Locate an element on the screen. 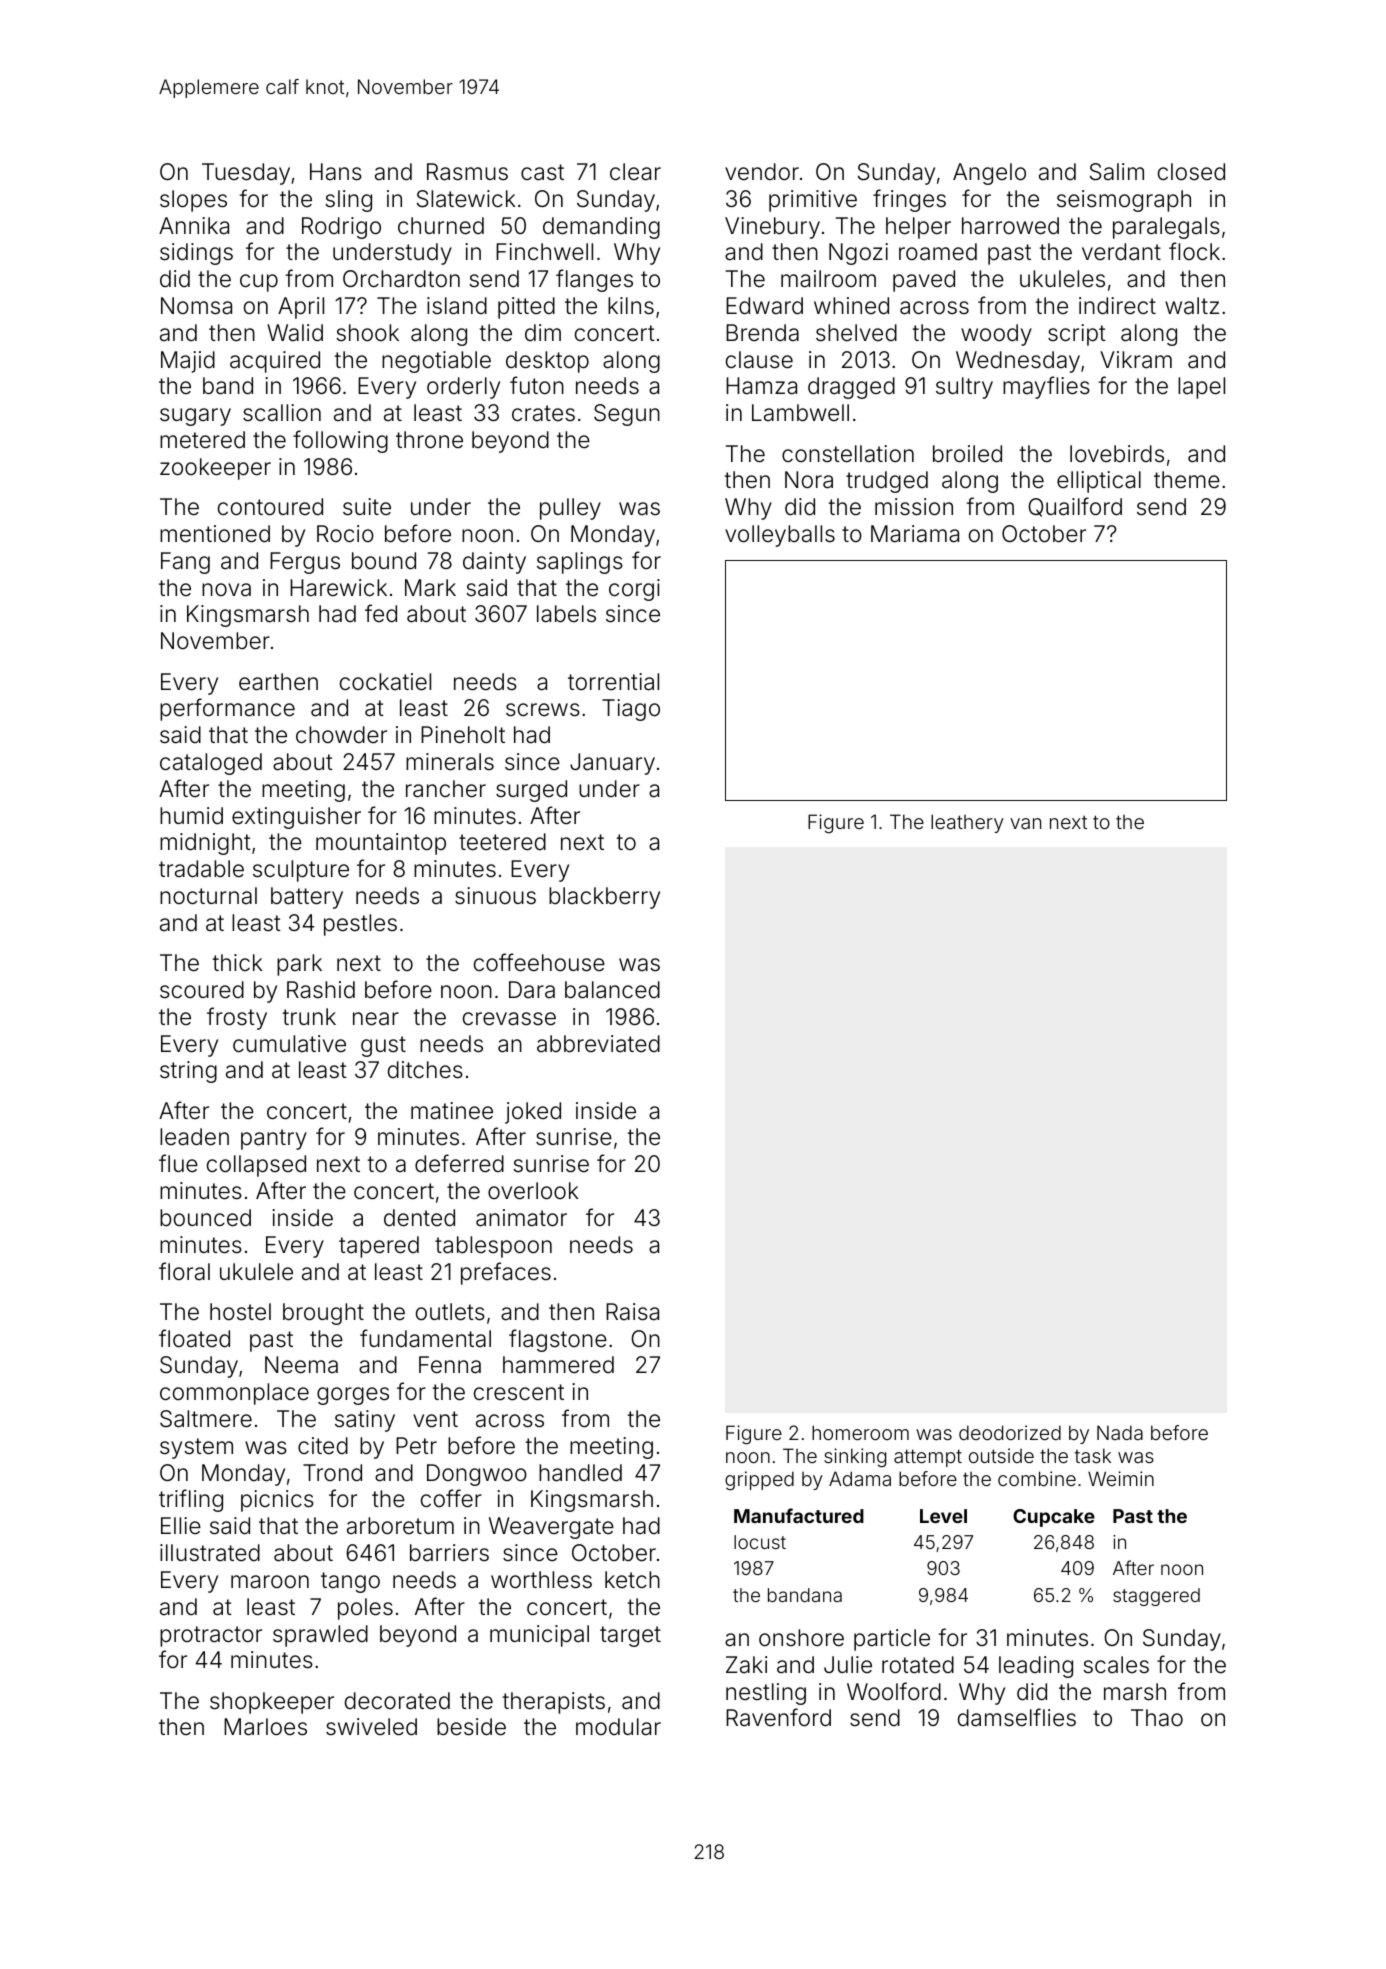  swiveled is located at coordinates (371, 1727).
